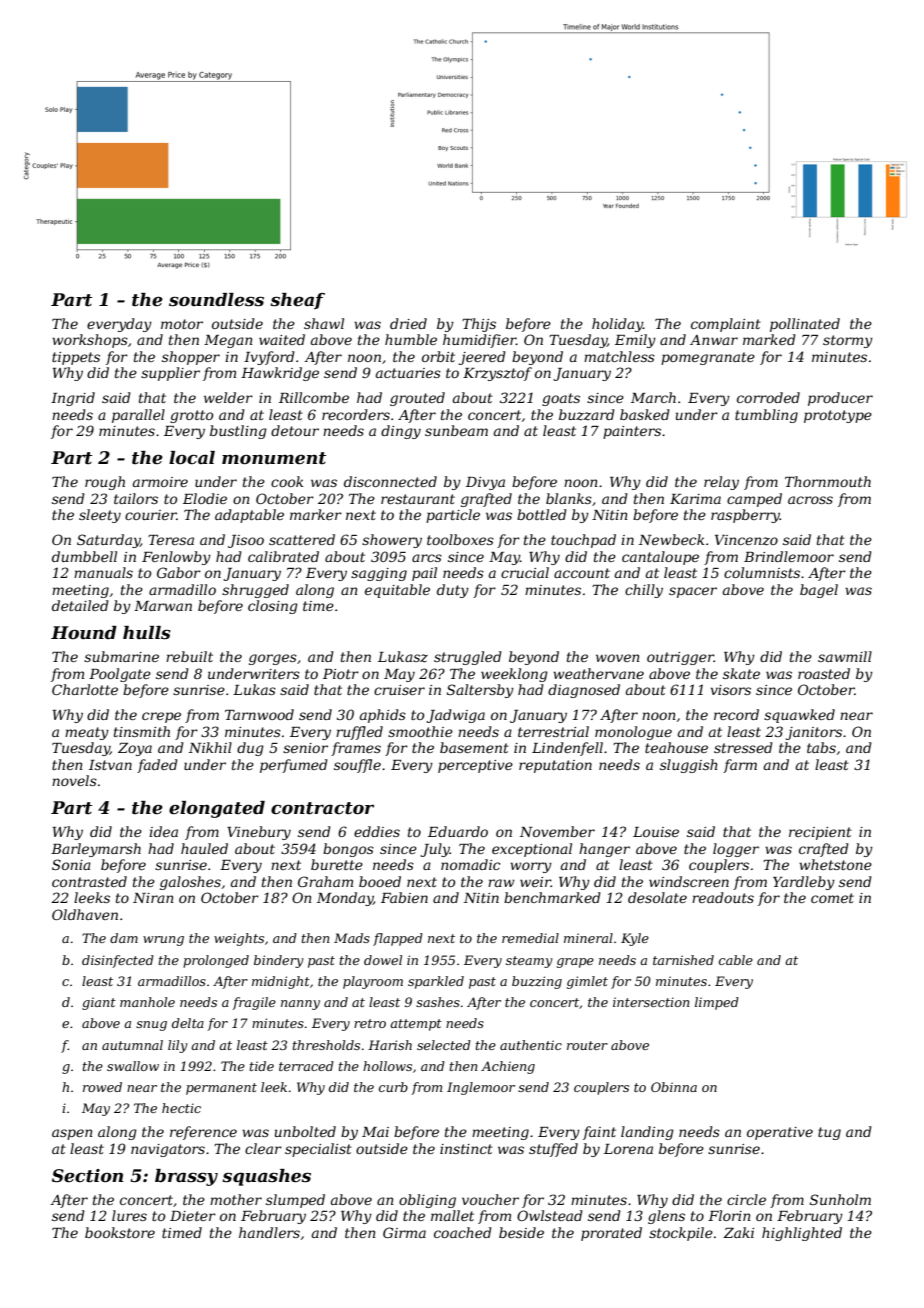 This image has height=1308, width=924. I want to click on dingy, so click(401, 432).
